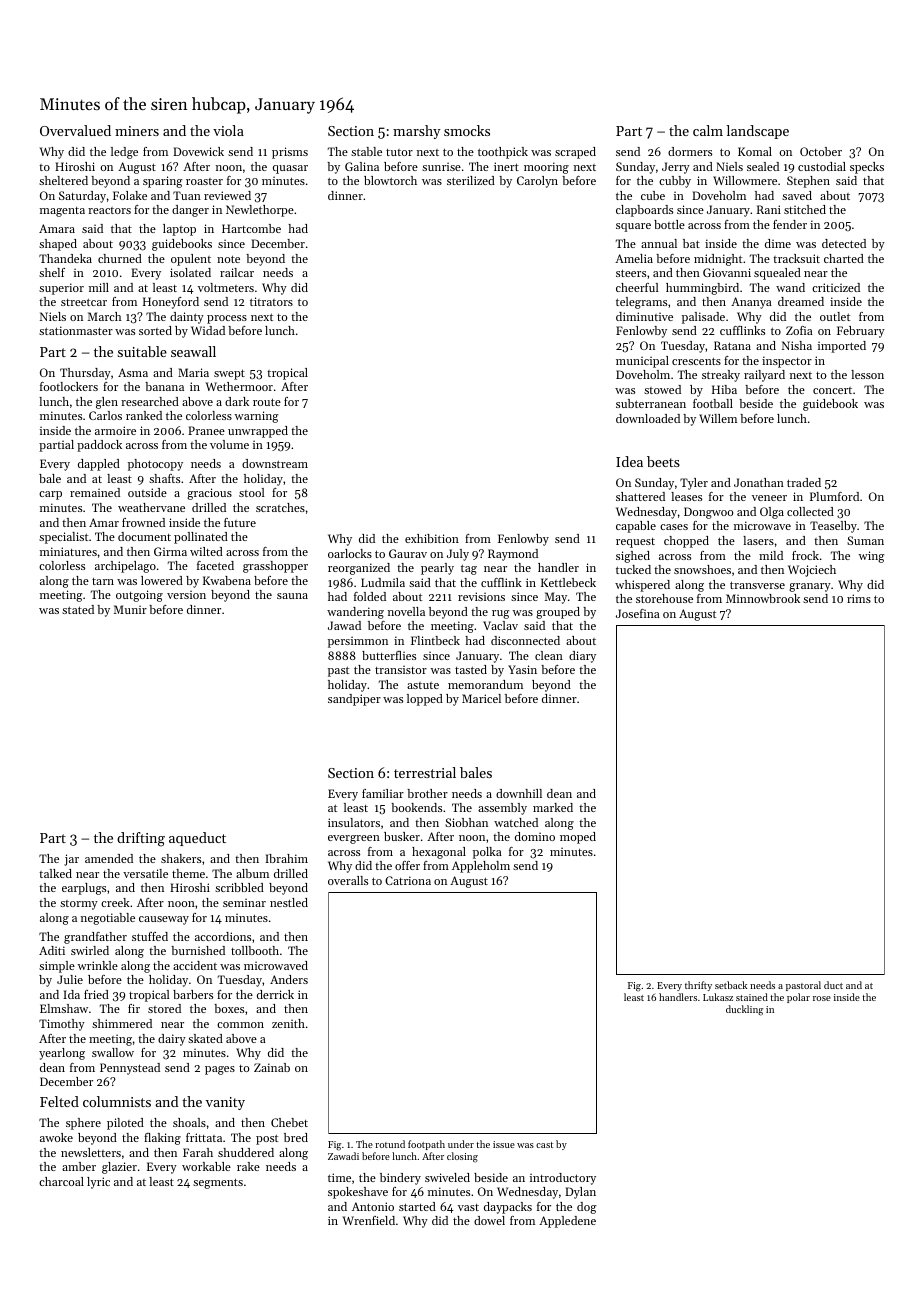 Image resolution: width=924 pixels, height=1308 pixels. Describe the element at coordinates (56, 1137) in the screenshot. I see `awoke` at that location.
